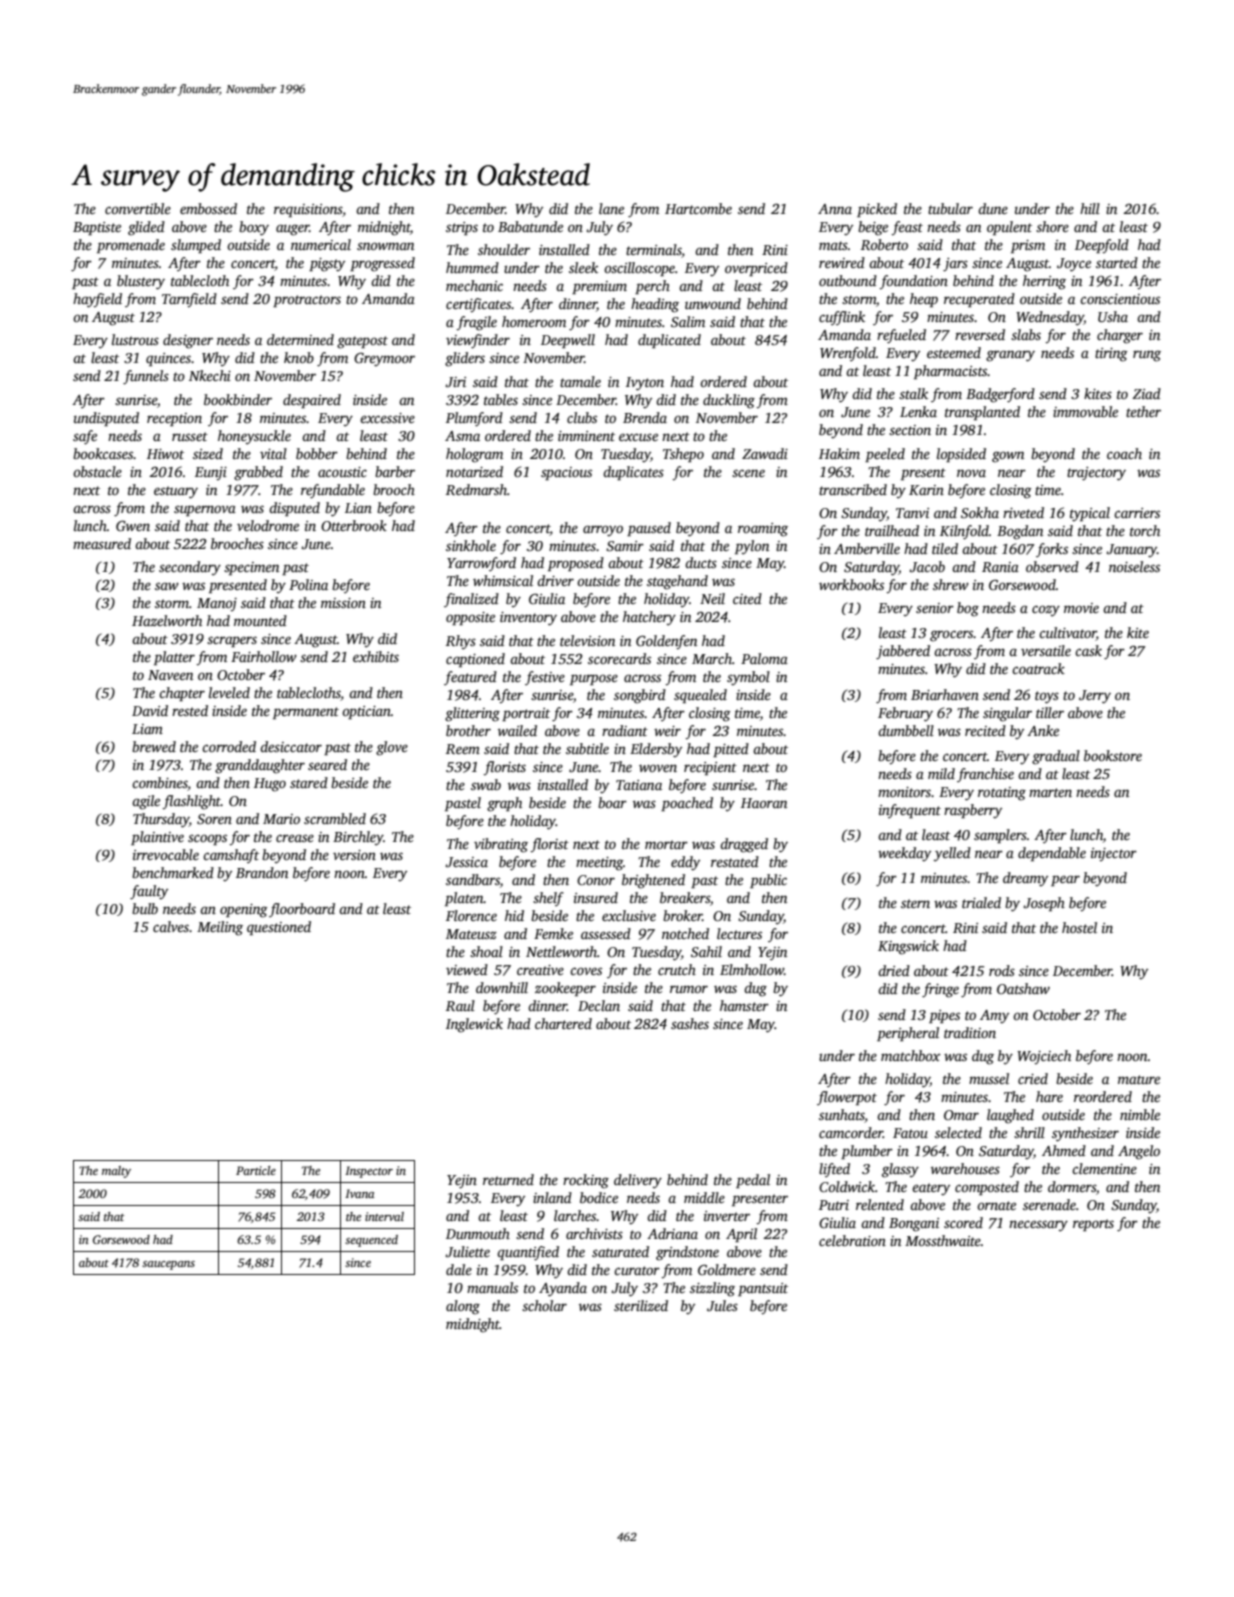 The height and width of the page is (1597, 1234). I want to click on vibrating, so click(501, 845).
